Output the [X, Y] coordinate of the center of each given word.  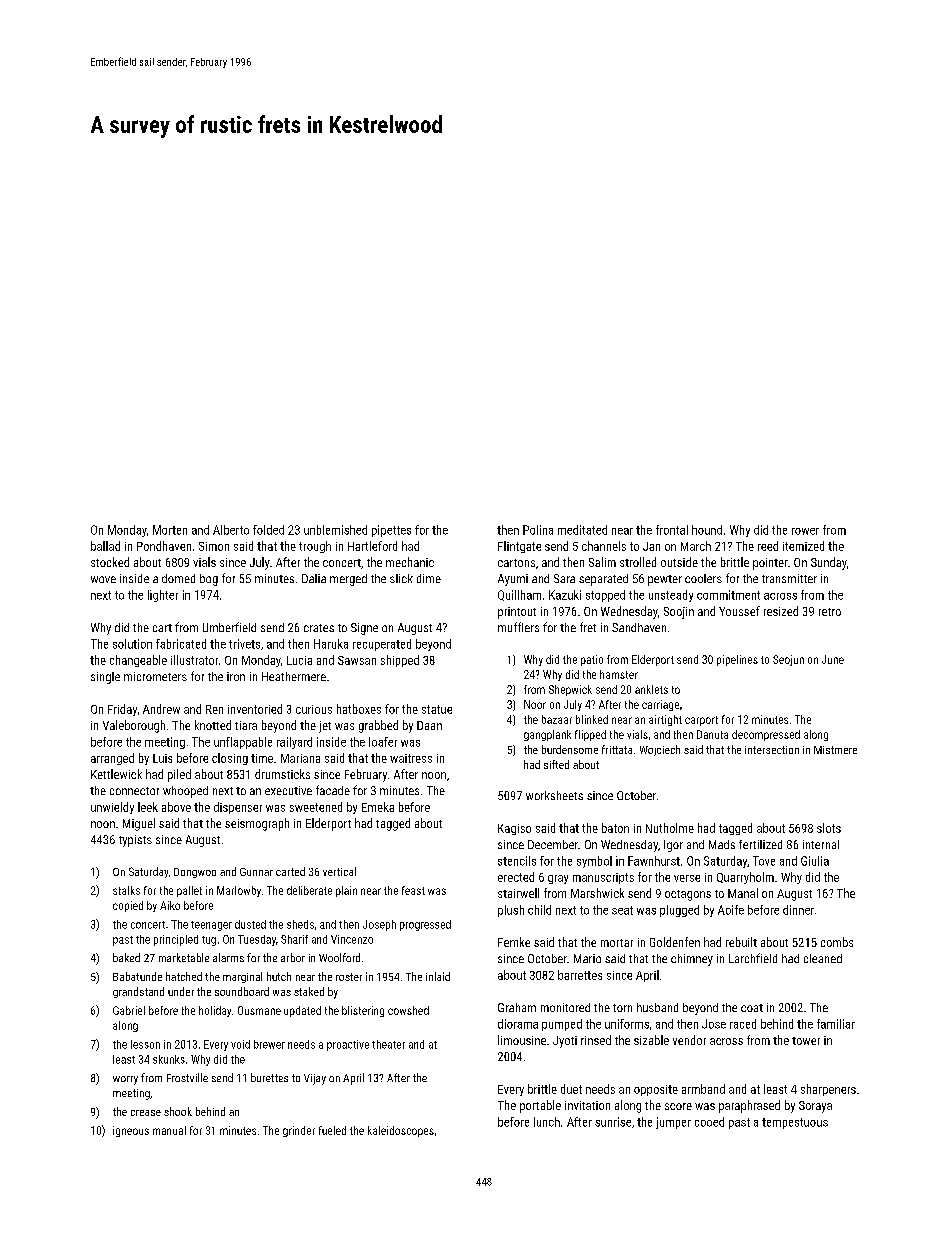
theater [388, 1044]
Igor [673, 846]
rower [805, 531]
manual [169, 1130]
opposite [656, 1090]
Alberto [231, 530]
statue [437, 709]
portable [540, 1106]
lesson [145, 1044]
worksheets [554, 795]
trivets [244, 644]
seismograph [257, 824]
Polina [538, 530]
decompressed [766, 735]
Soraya [815, 1107]
